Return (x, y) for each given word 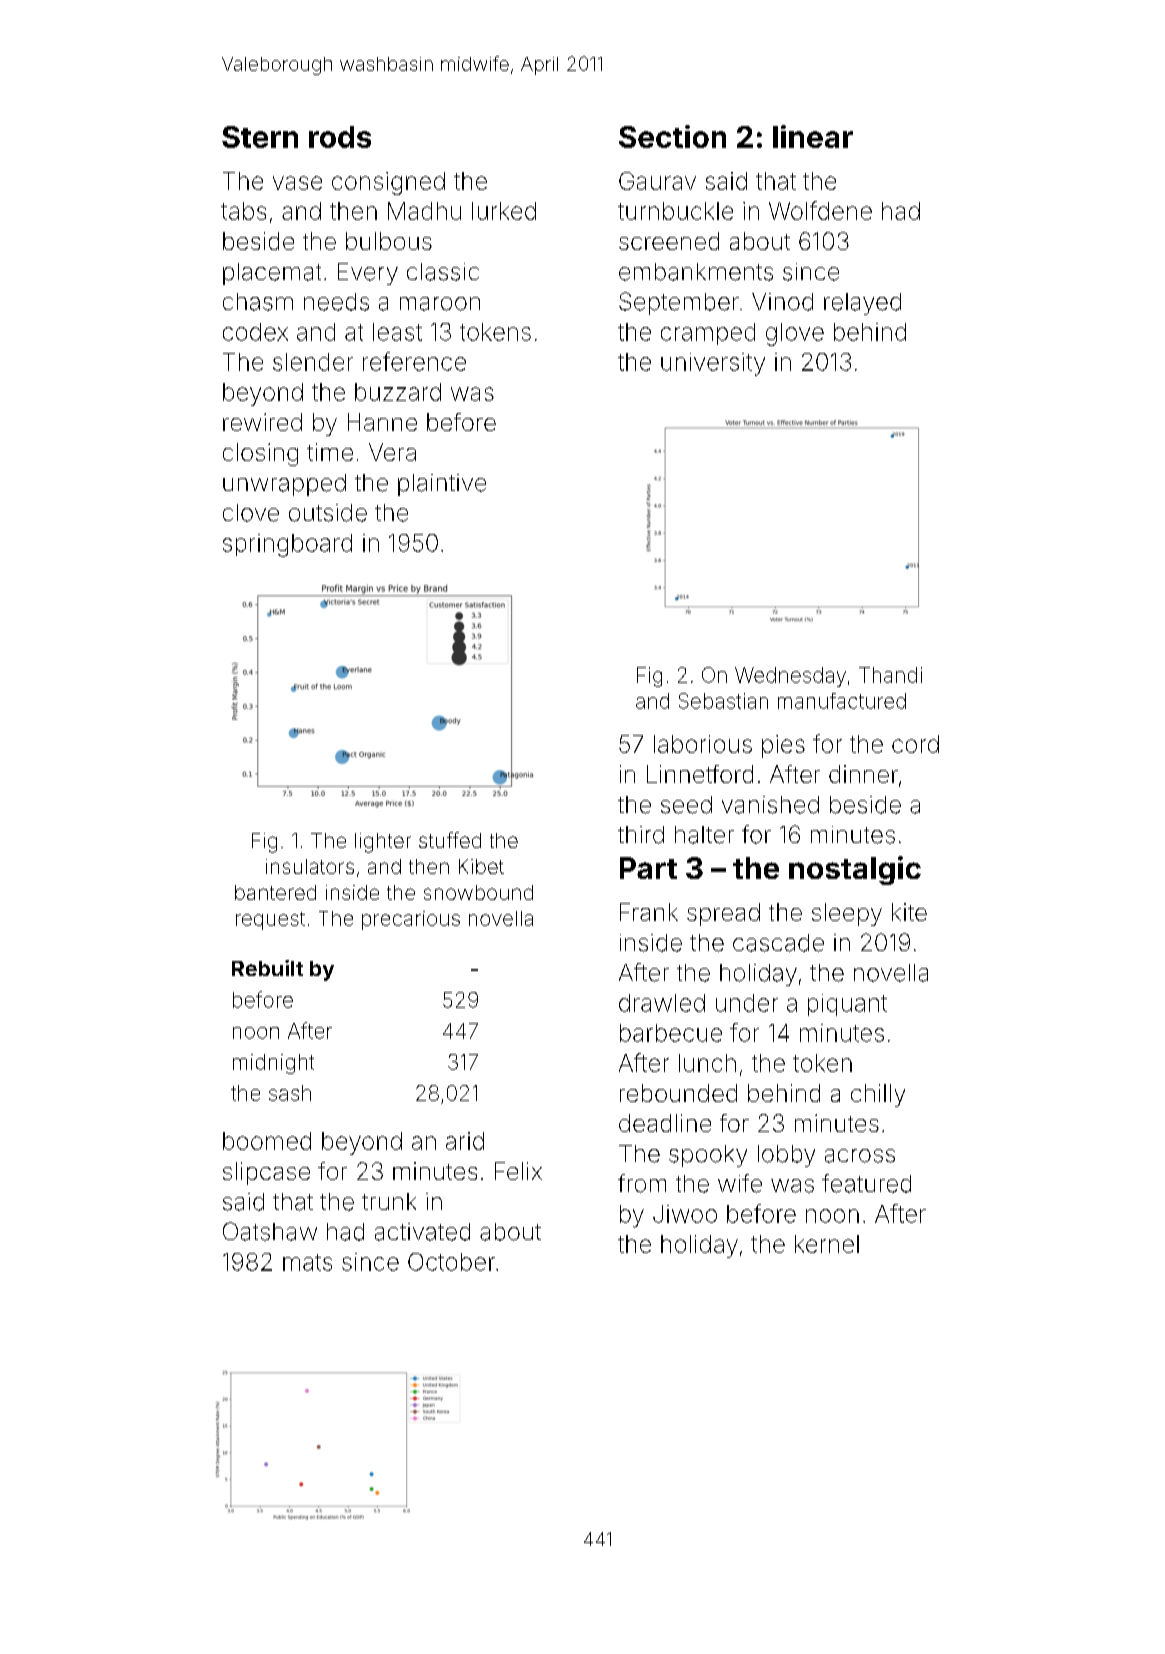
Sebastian (723, 701)
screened (669, 241)
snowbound (478, 892)
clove (251, 513)
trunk (389, 1201)
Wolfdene (820, 210)
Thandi (890, 675)
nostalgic (855, 870)
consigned (388, 183)
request (270, 921)
